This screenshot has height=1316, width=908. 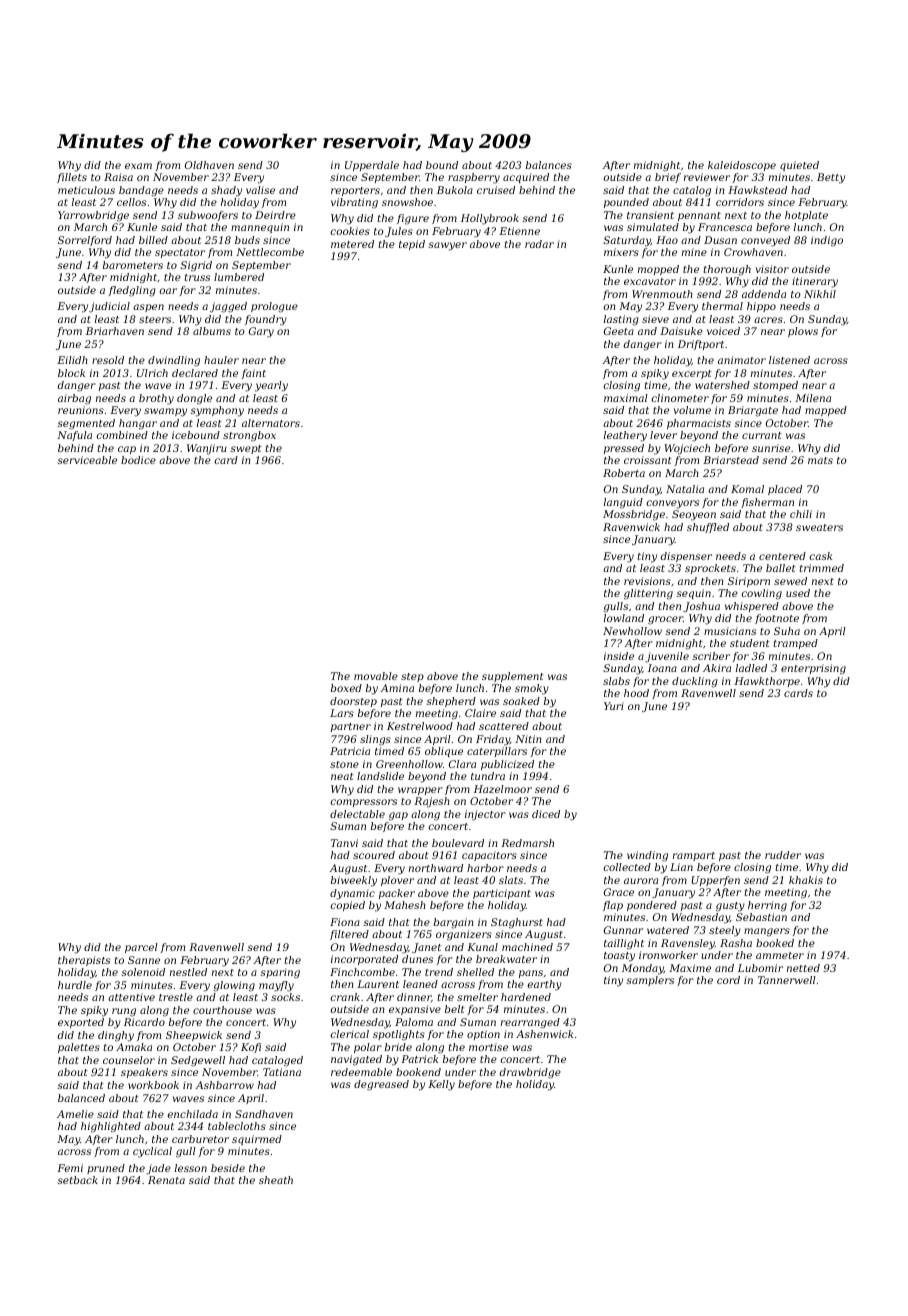 I want to click on Ashenwick, so click(x=544, y=1034).
